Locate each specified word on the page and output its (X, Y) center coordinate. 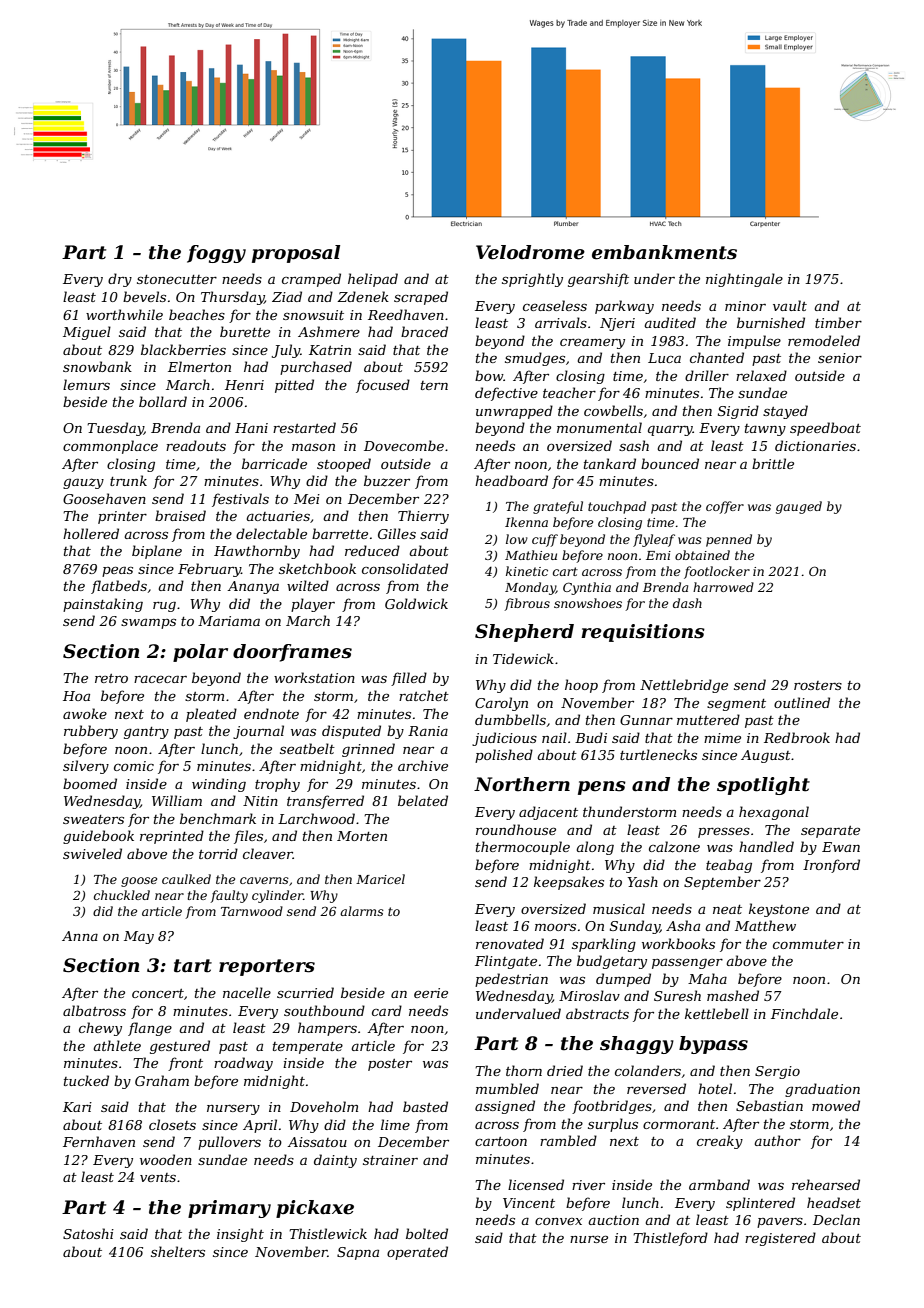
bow (489, 375)
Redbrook (797, 737)
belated (423, 800)
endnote (271, 713)
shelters (178, 1251)
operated (417, 1253)
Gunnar (646, 720)
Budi (591, 737)
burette (245, 331)
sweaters (93, 819)
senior (840, 358)
